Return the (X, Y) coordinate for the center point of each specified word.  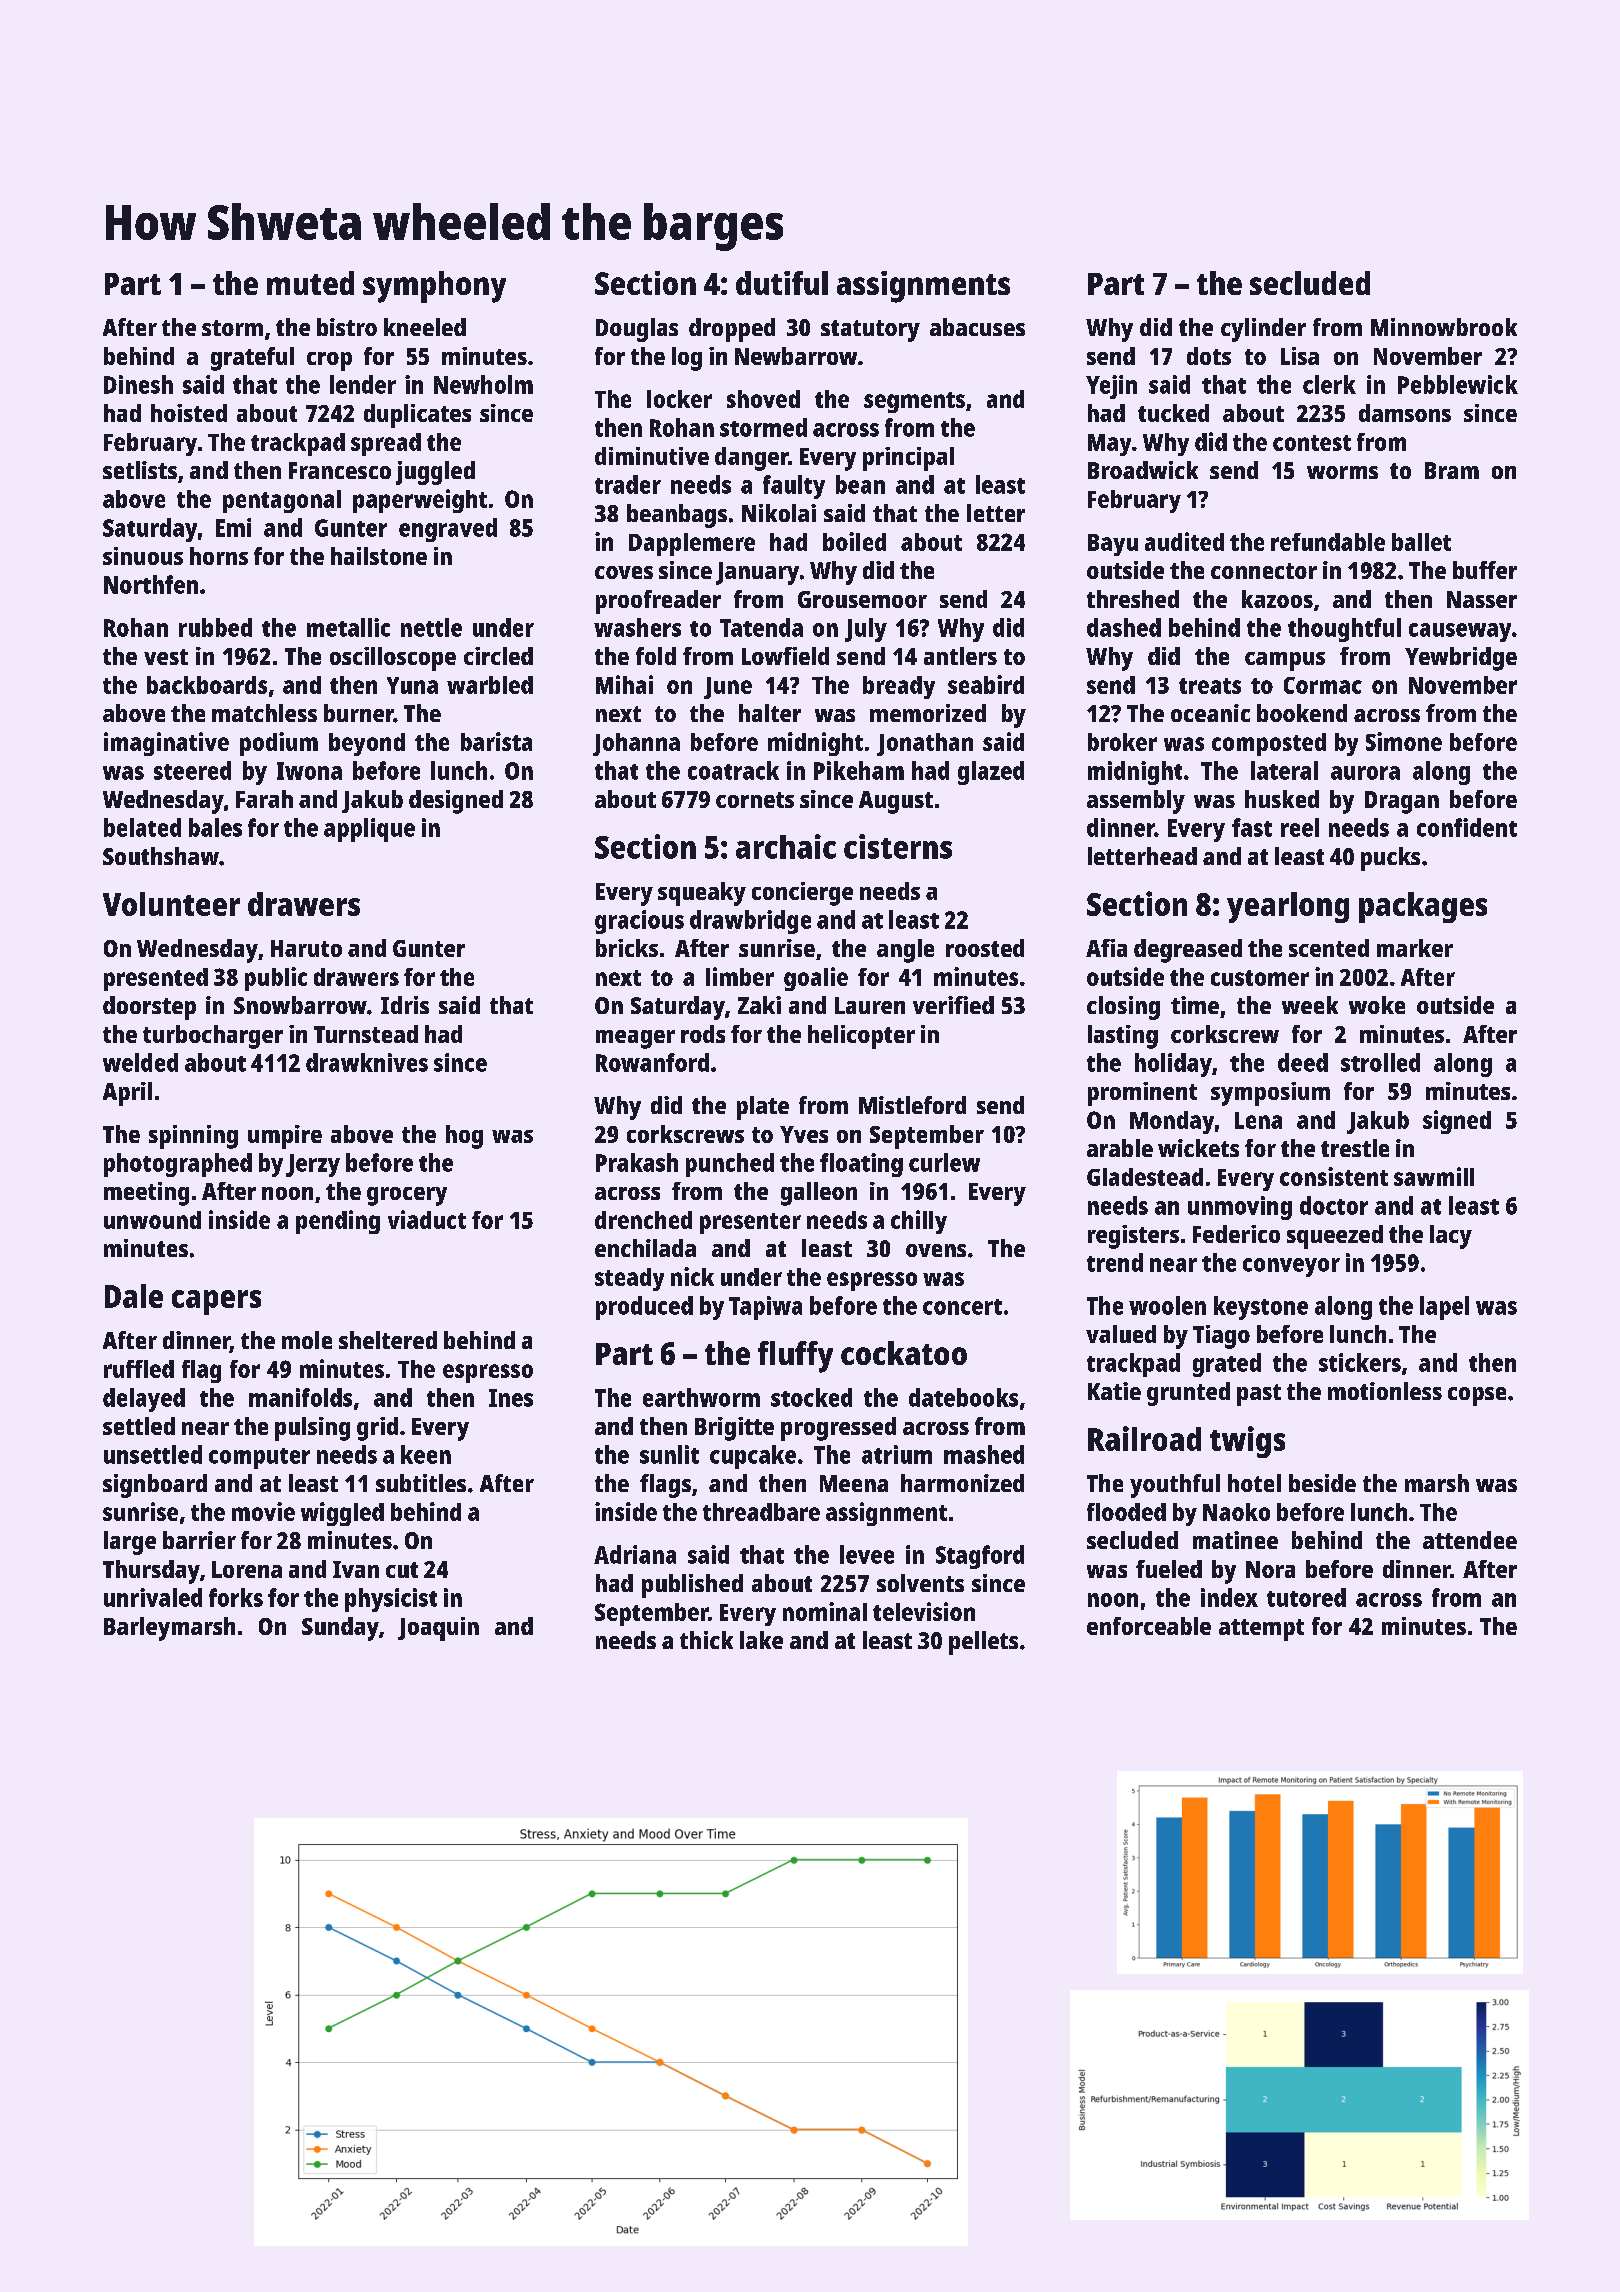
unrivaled (153, 1597)
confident (1467, 827)
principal (908, 459)
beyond (367, 744)
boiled (854, 541)
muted (310, 283)
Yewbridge (1461, 659)
